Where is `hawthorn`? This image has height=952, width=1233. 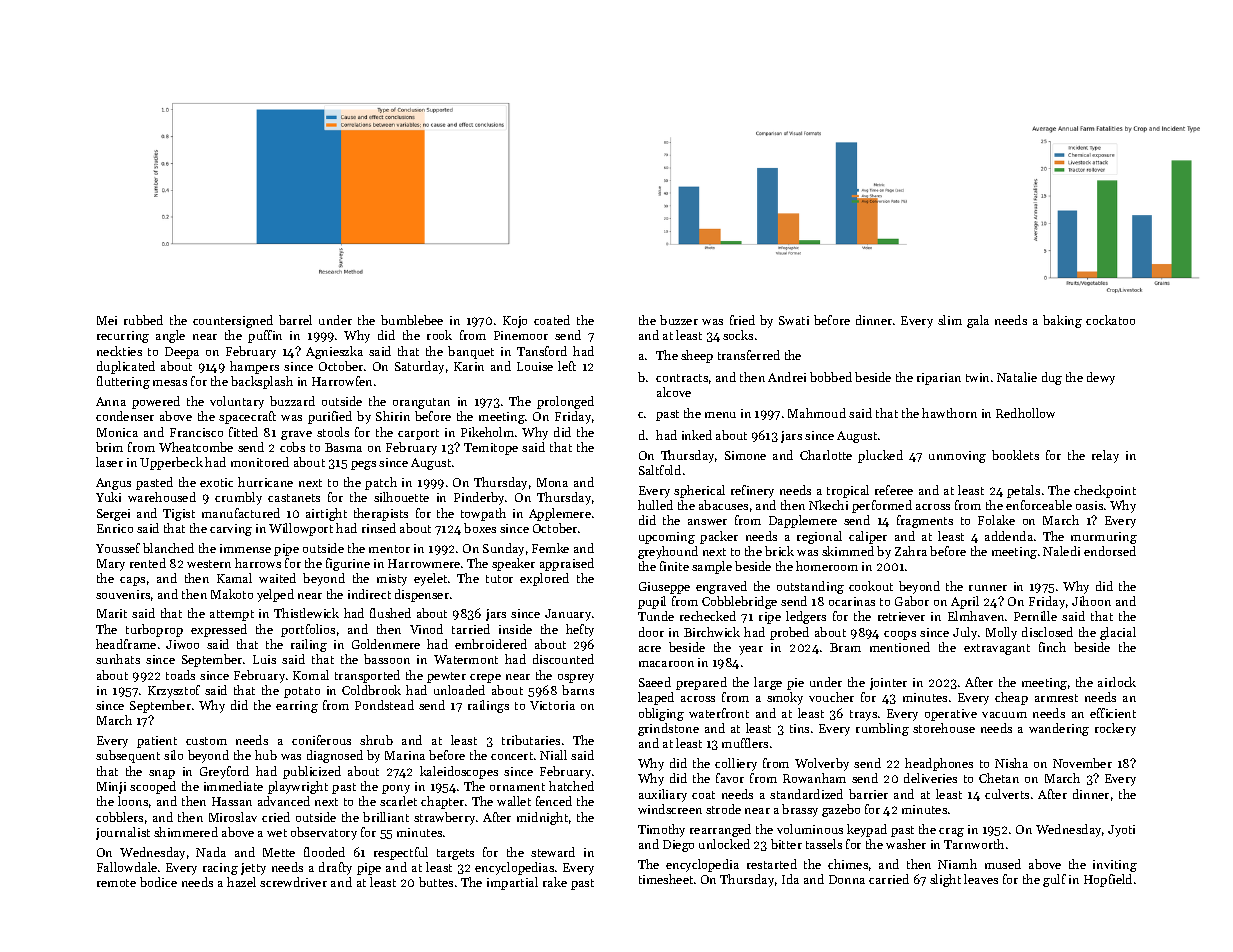
hawthorn is located at coordinates (949, 413).
